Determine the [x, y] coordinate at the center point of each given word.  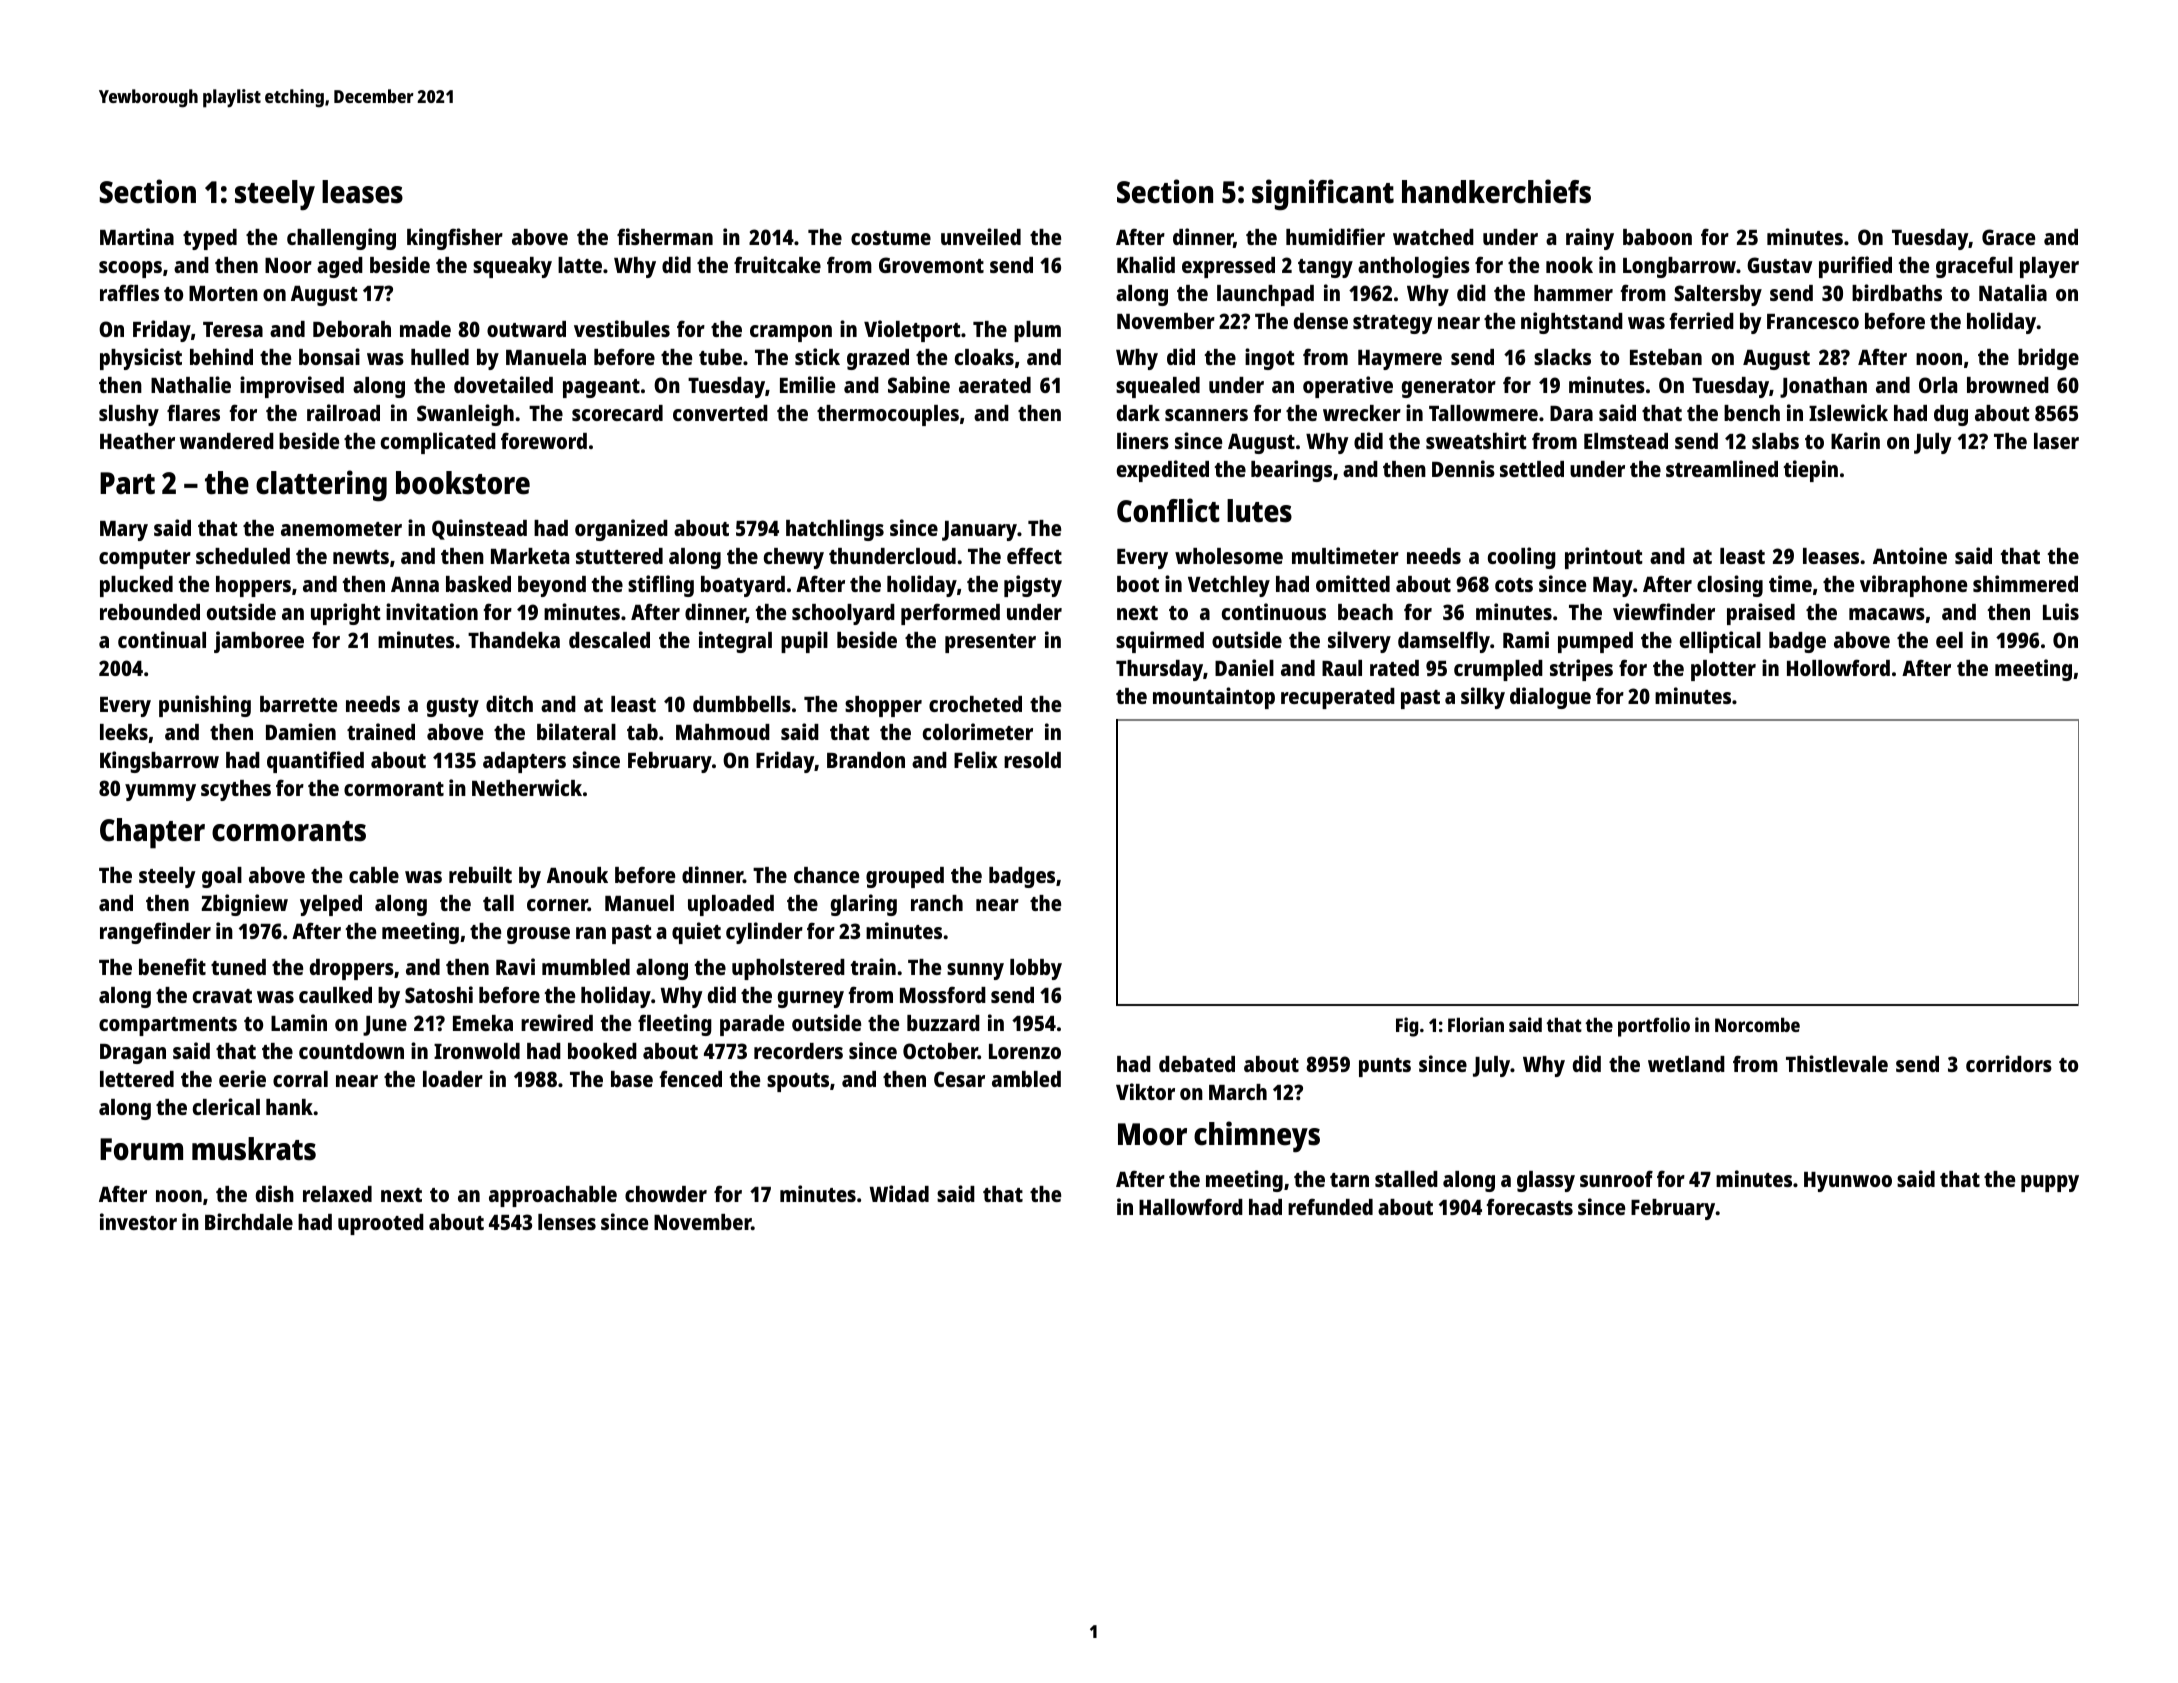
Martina [137, 236]
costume [891, 238]
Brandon [866, 760]
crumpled [1498, 670]
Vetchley [1229, 586]
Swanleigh [465, 415]
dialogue [1550, 698]
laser [2056, 441]
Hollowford [1838, 667]
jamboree [259, 642]
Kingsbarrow [159, 762]
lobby [1036, 969]
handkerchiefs [1496, 191]
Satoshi [439, 994]
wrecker [1362, 413]
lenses [567, 1222]
